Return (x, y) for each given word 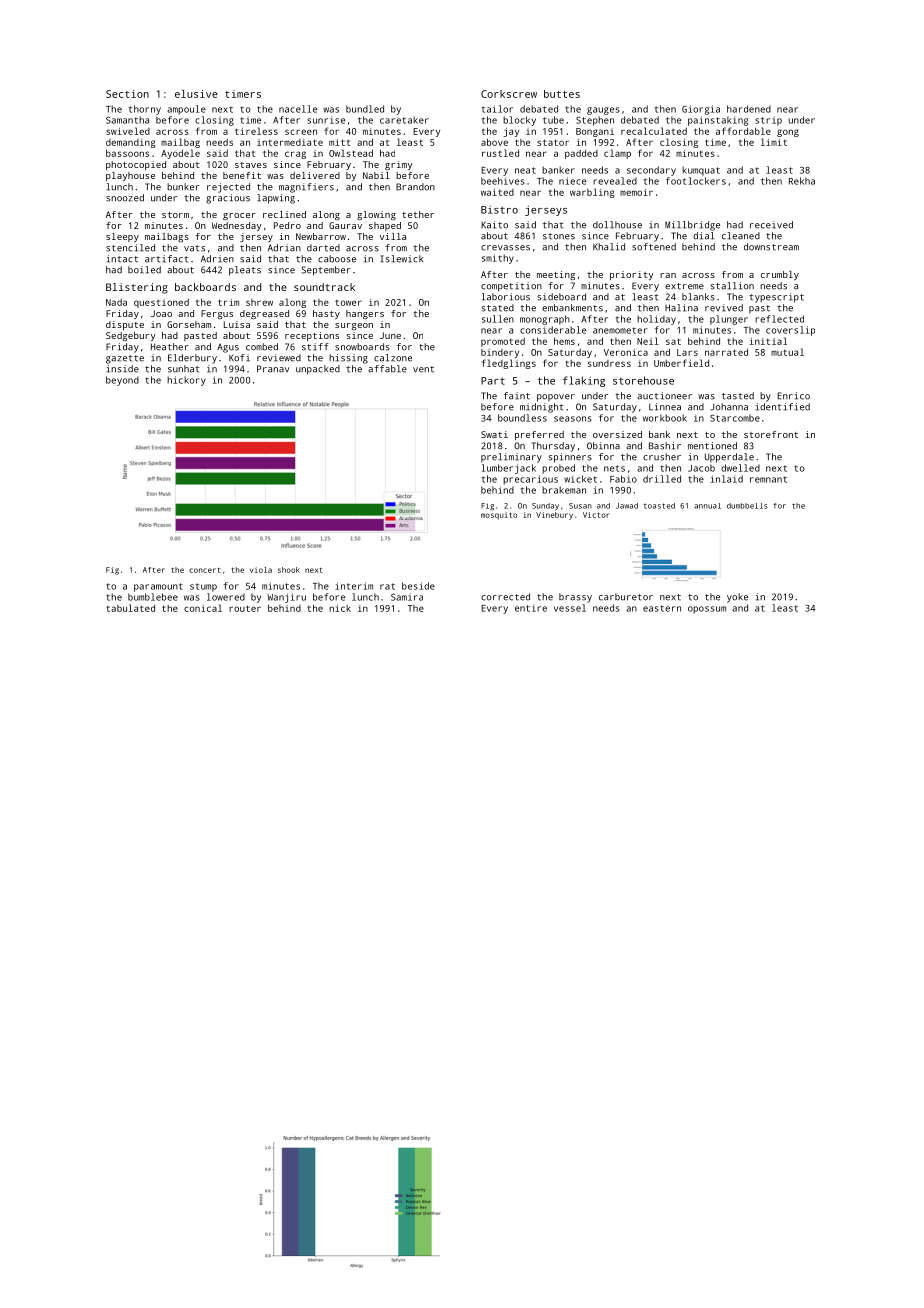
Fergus (217, 314)
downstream (771, 247)
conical (203, 608)
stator (553, 142)
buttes (562, 94)
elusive (196, 94)
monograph (545, 320)
